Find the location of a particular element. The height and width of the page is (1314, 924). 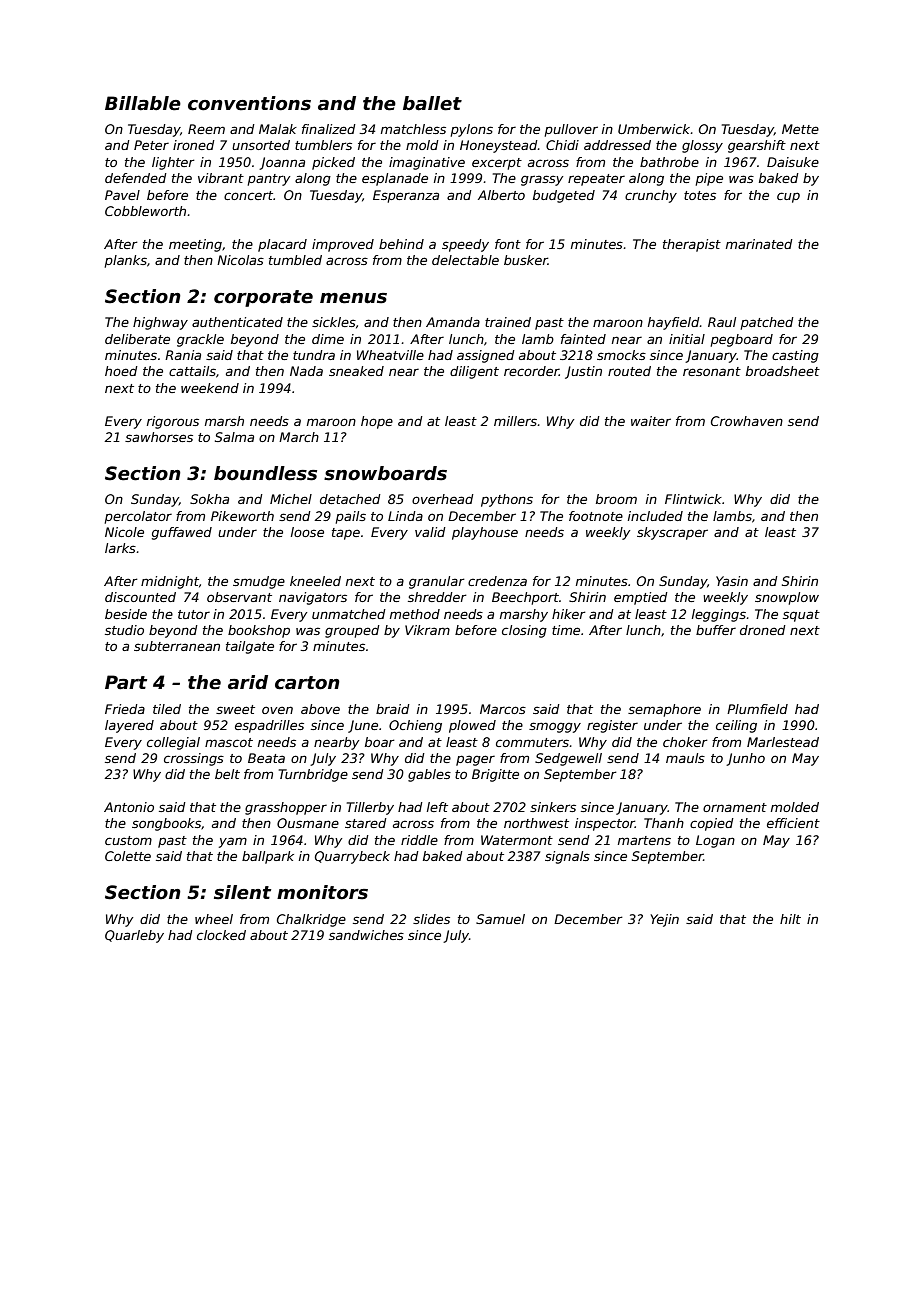

crunchy is located at coordinates (651, 196).
